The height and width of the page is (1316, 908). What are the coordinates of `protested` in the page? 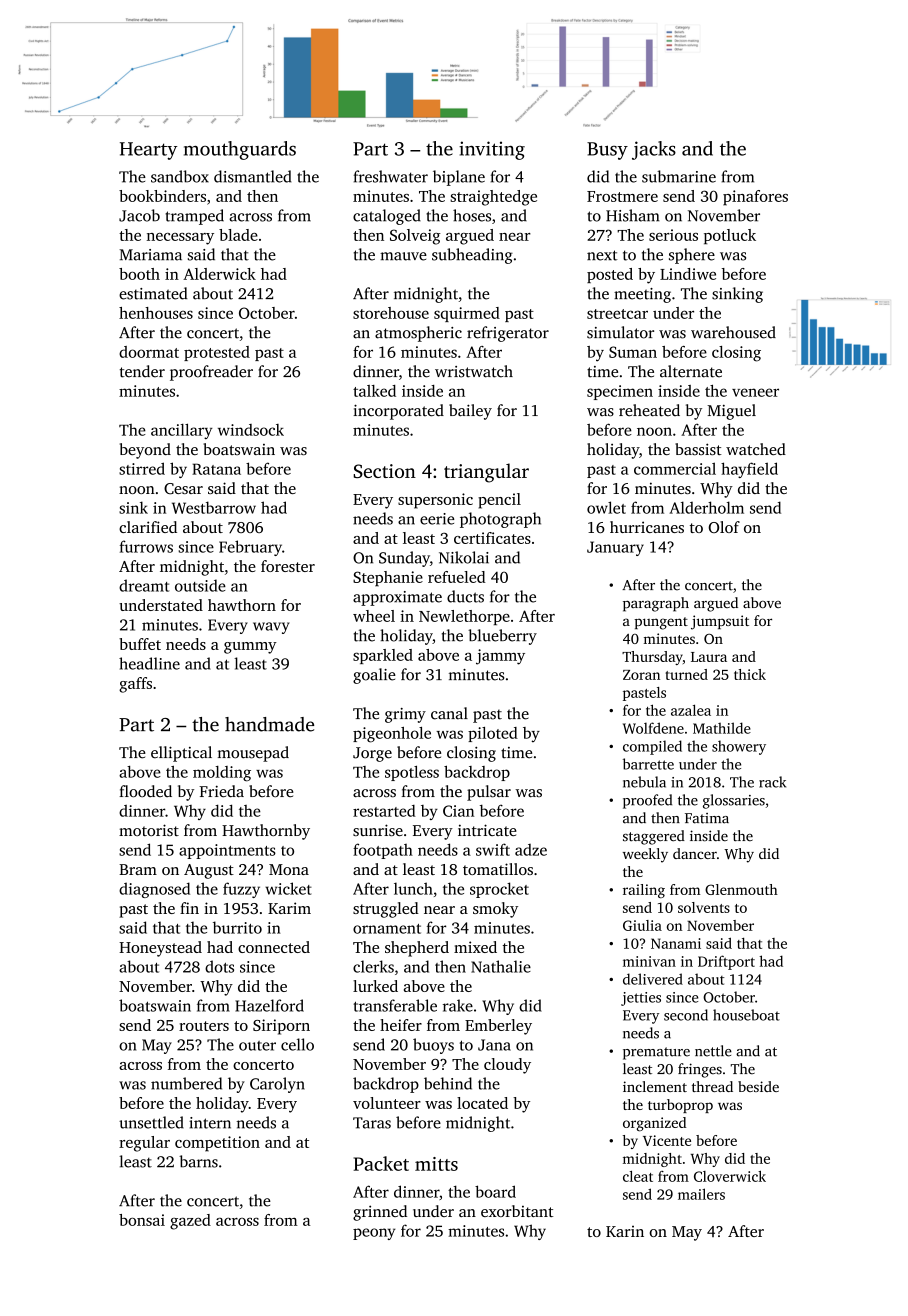 It's located at (217, 353).
